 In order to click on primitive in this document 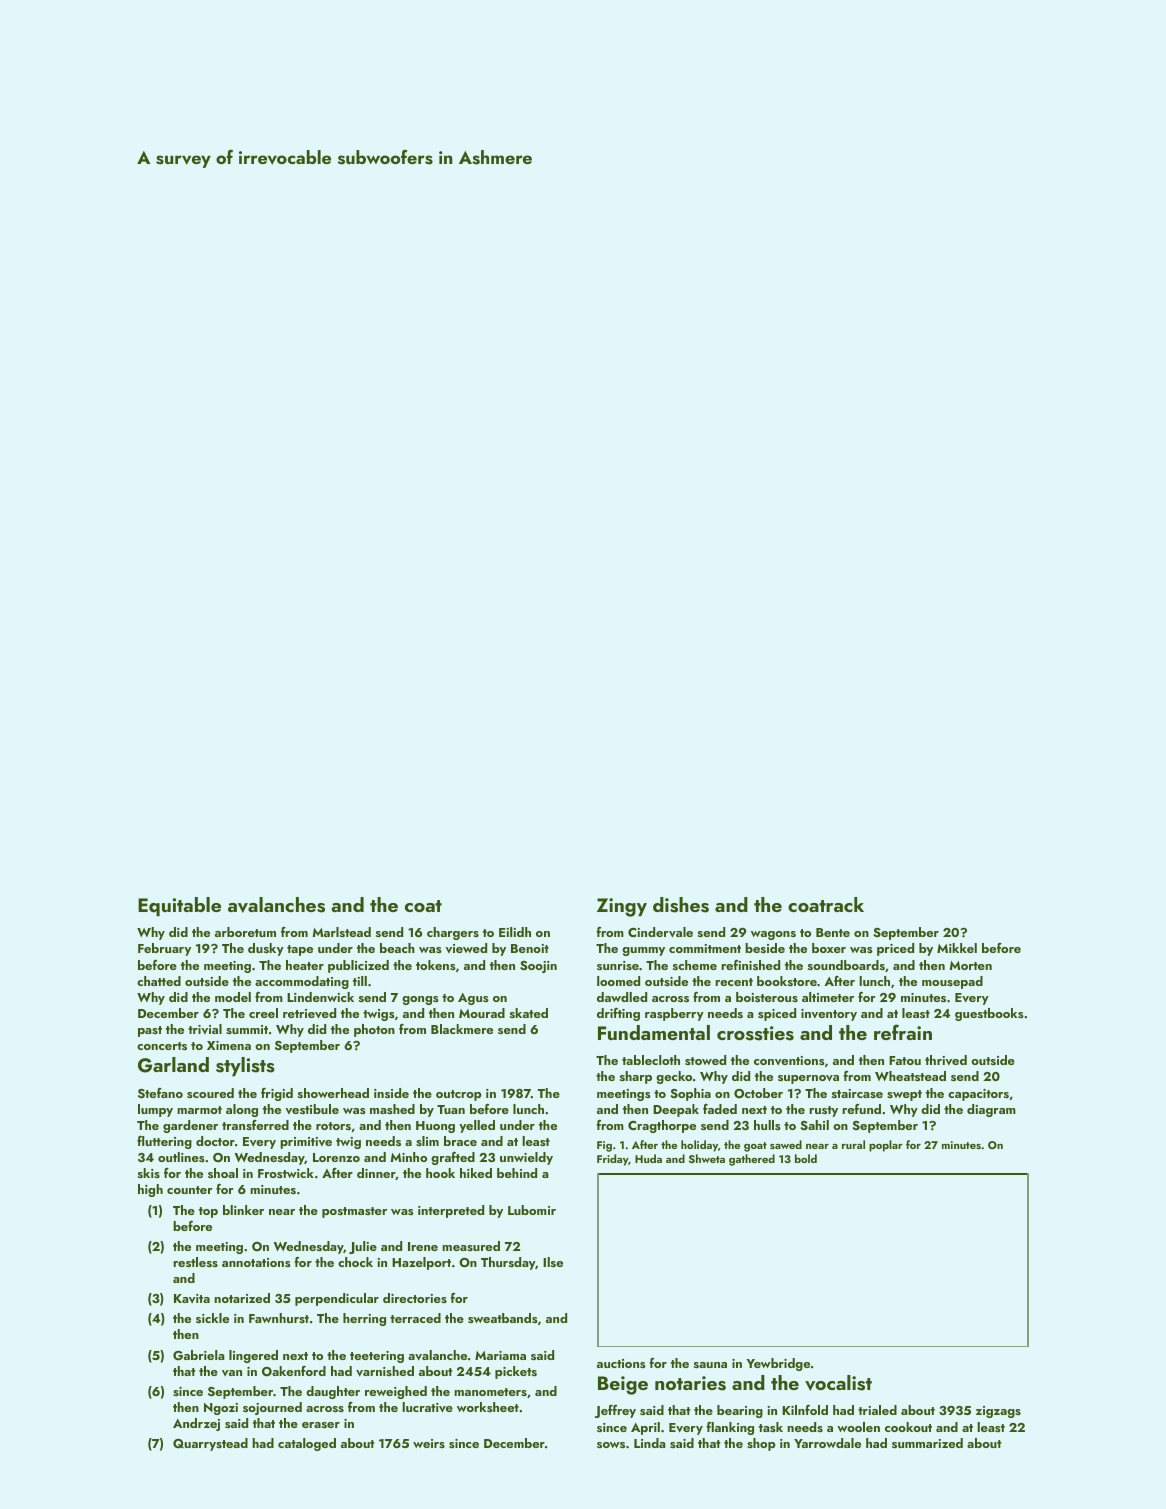, I will do `click(306, 1143)`.
